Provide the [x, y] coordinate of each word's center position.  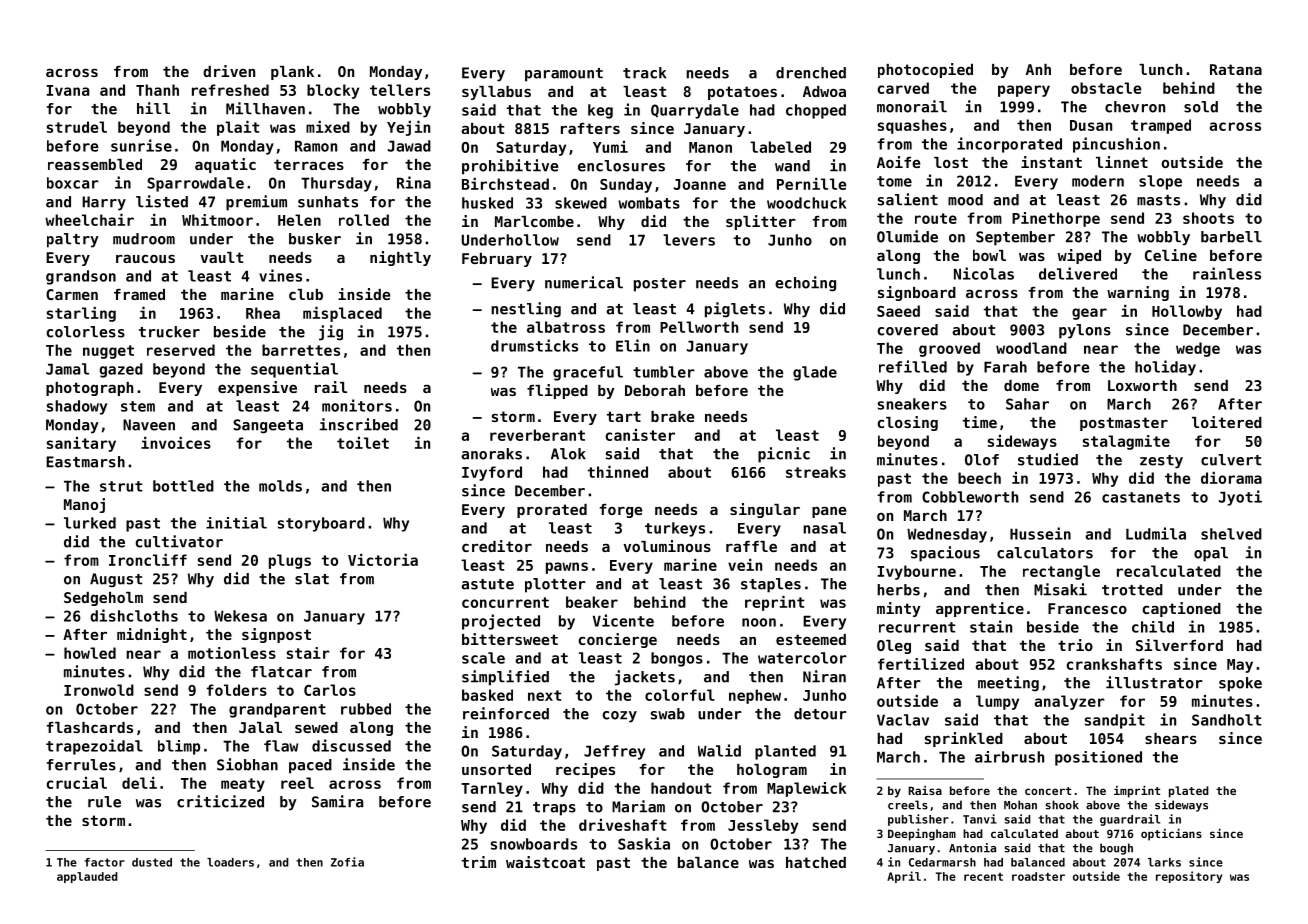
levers [689, 240]
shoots [1208, 218]
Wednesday [947, 535]
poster [660, 285]
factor [105, 862]
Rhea [263, 313]
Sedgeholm [103, 599]
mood [965, 200]
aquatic [225, 165]
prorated [552, 511]
